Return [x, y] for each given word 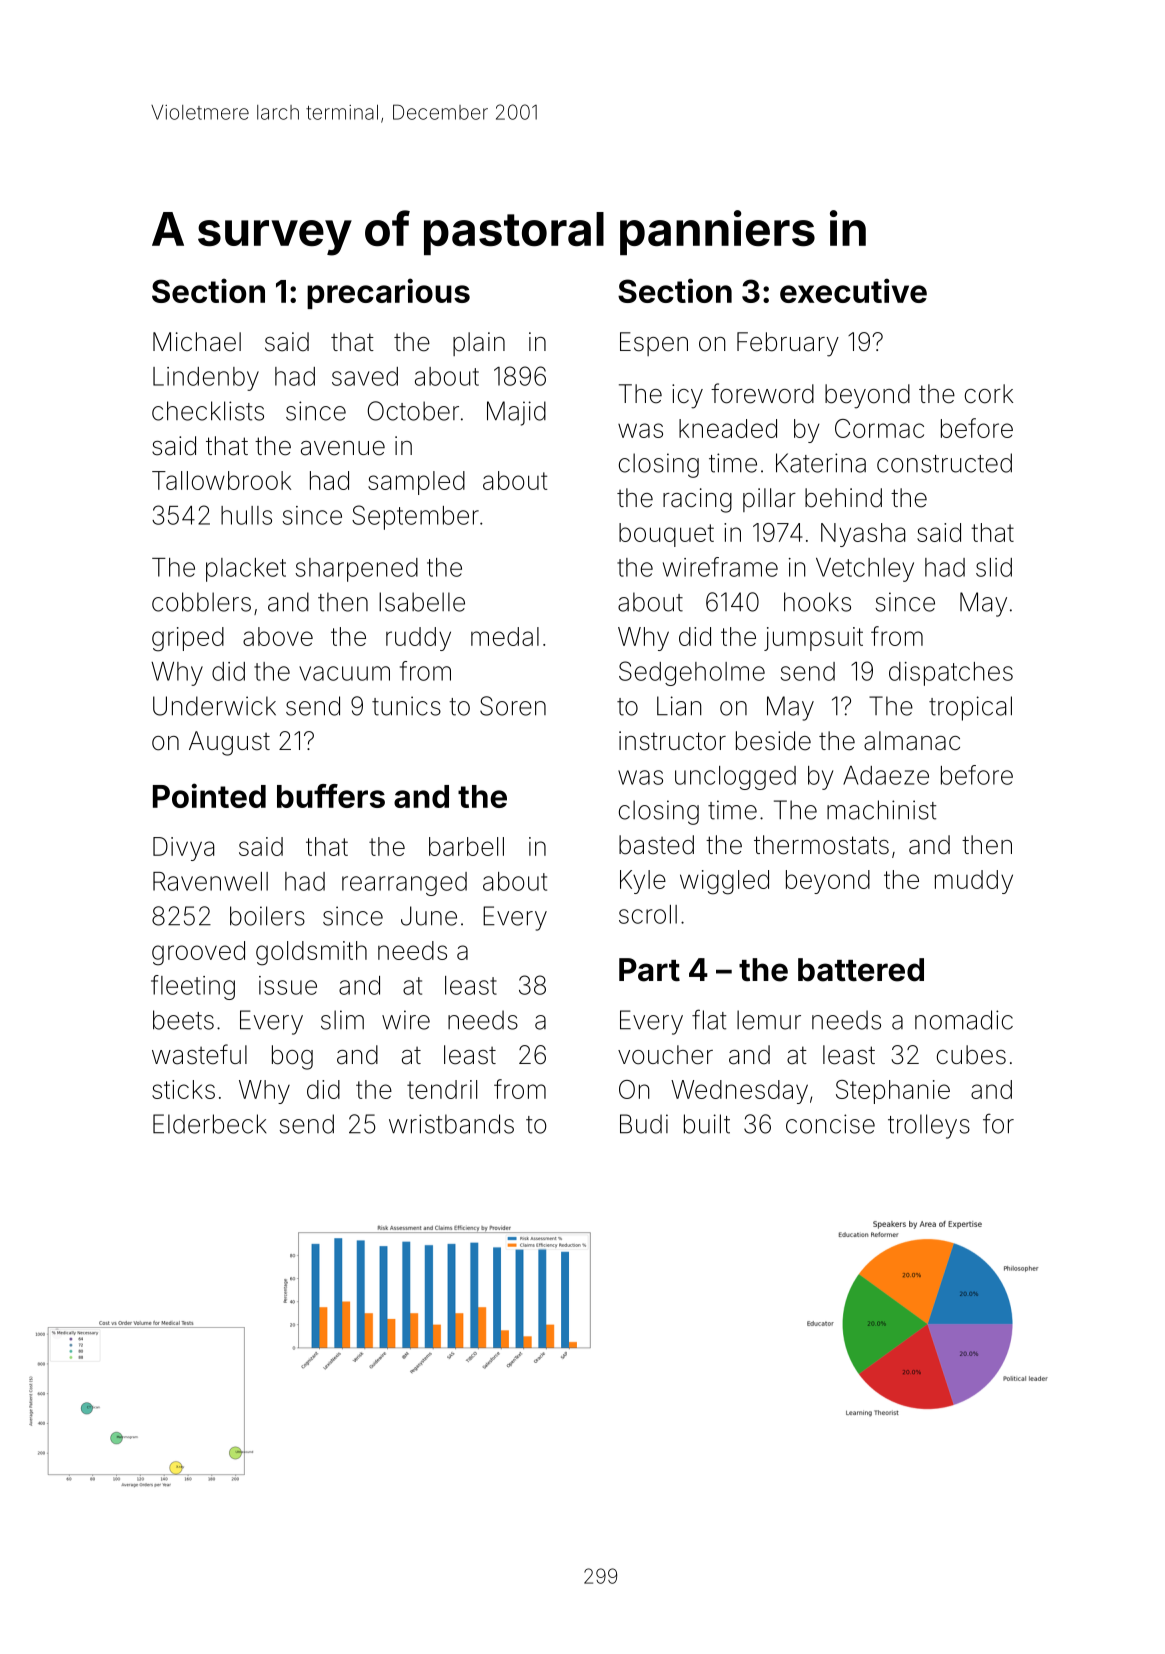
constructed [944, 463]
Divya [183, 849]
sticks [183, 1089]
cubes [971, 1055]
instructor [672, 741]
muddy [974, 882]
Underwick [214, 706]
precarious [388, 293]
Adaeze [886, 775]
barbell [466, 846]
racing [697, 500]
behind [843, 498]
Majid [516, 413]
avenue [343, 448]
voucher [665, 1055]
